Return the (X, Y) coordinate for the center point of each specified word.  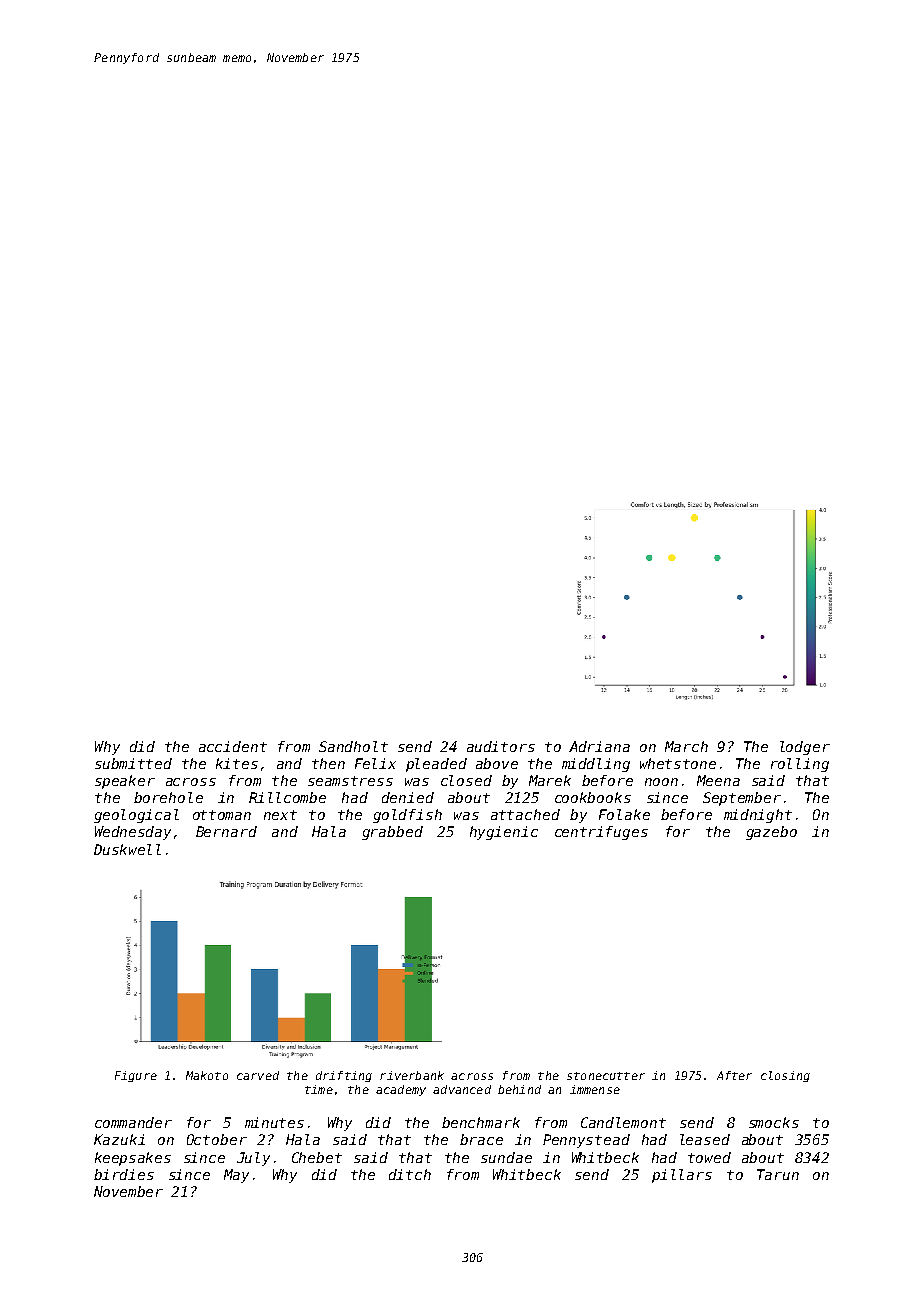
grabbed (392, 833)
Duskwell (127, 849)
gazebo (771, 833)
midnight (758, 816)
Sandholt (353, 746)
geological (136, 816)
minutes (274, 1122)
